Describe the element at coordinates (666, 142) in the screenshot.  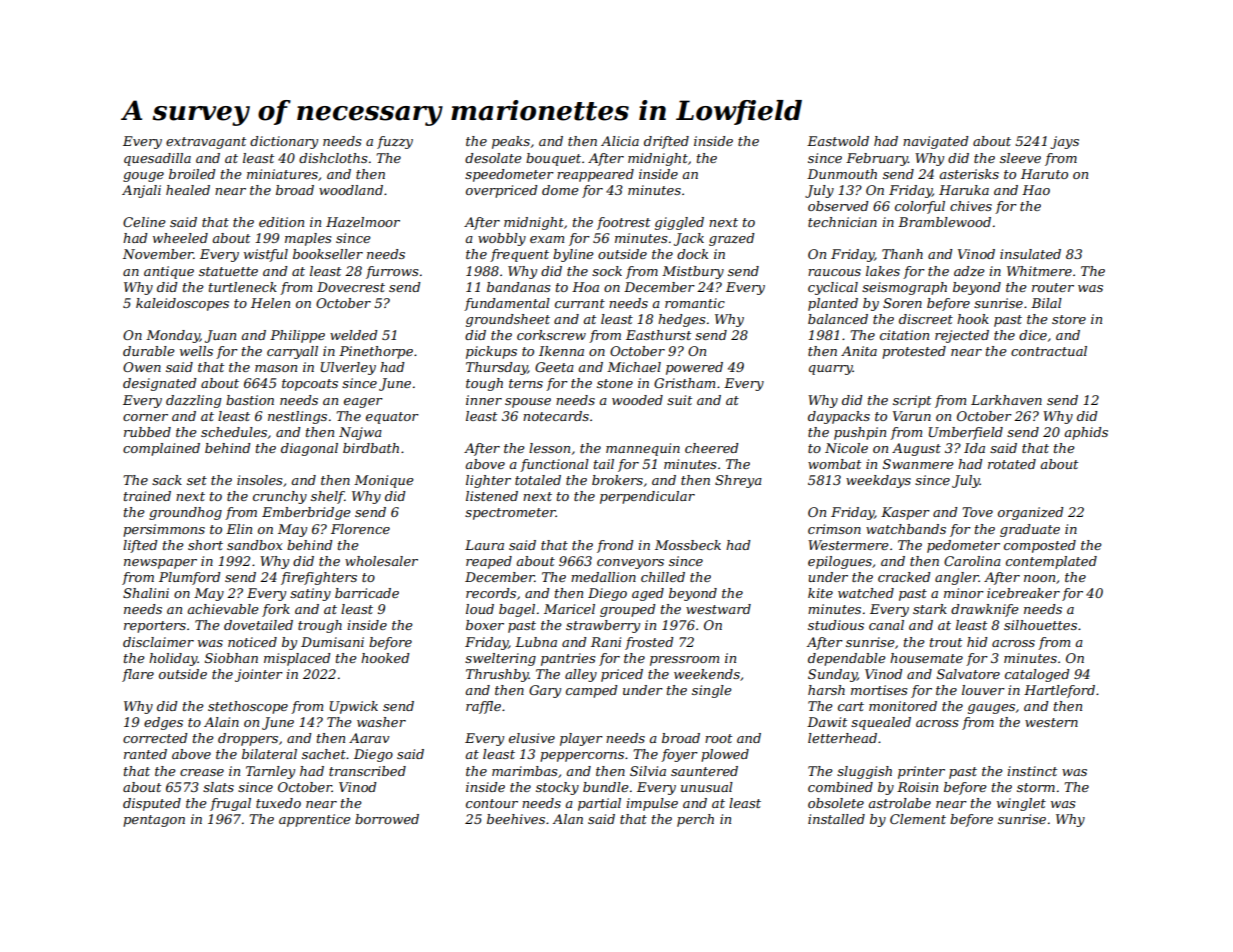
I see `drifted` at that location.
